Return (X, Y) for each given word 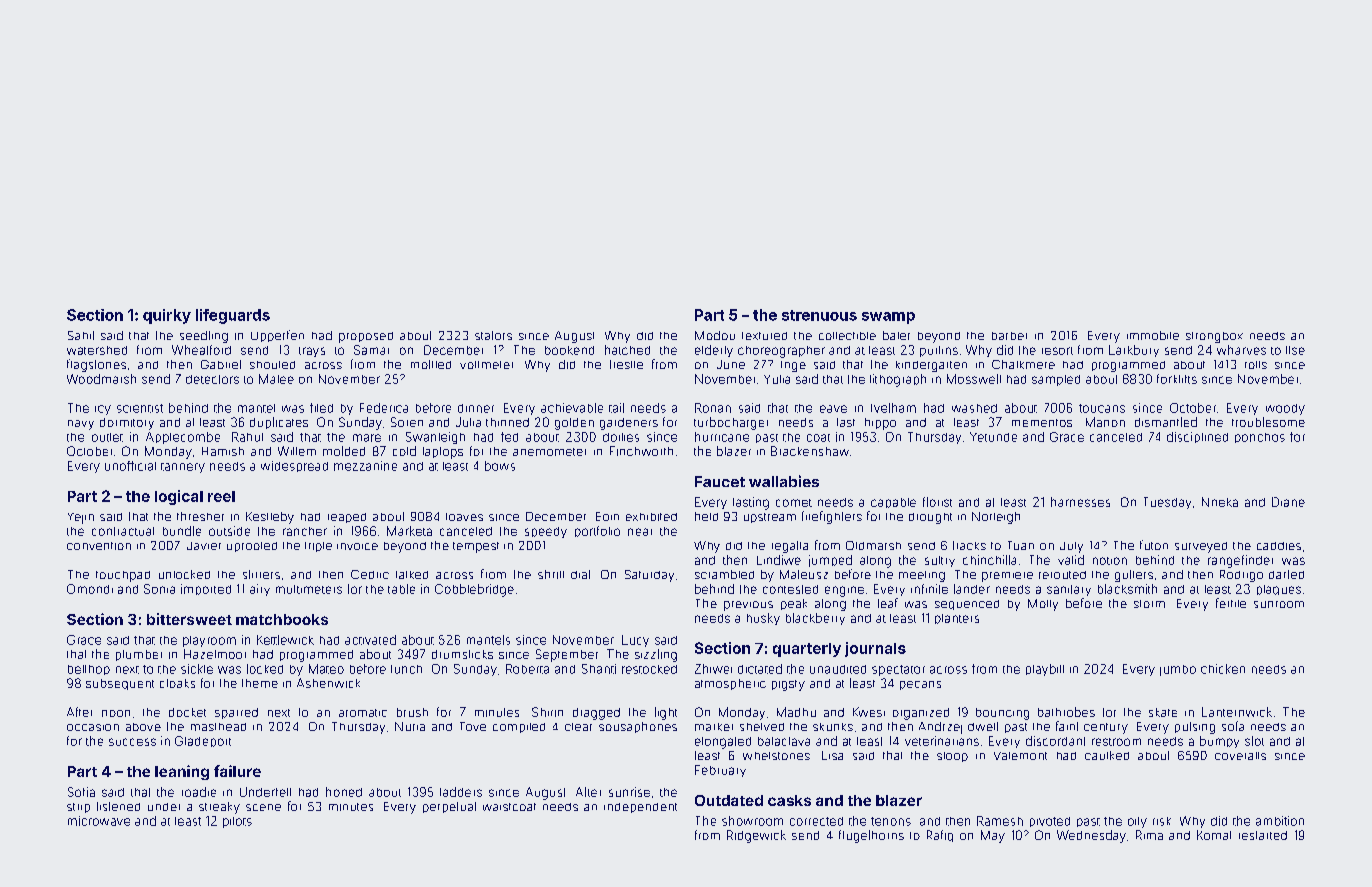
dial (580, 574)
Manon (1105, 422)
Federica (384, 408)
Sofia (81, 792)
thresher (200, 516)
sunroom (1279, 604)
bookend (569, 350)
